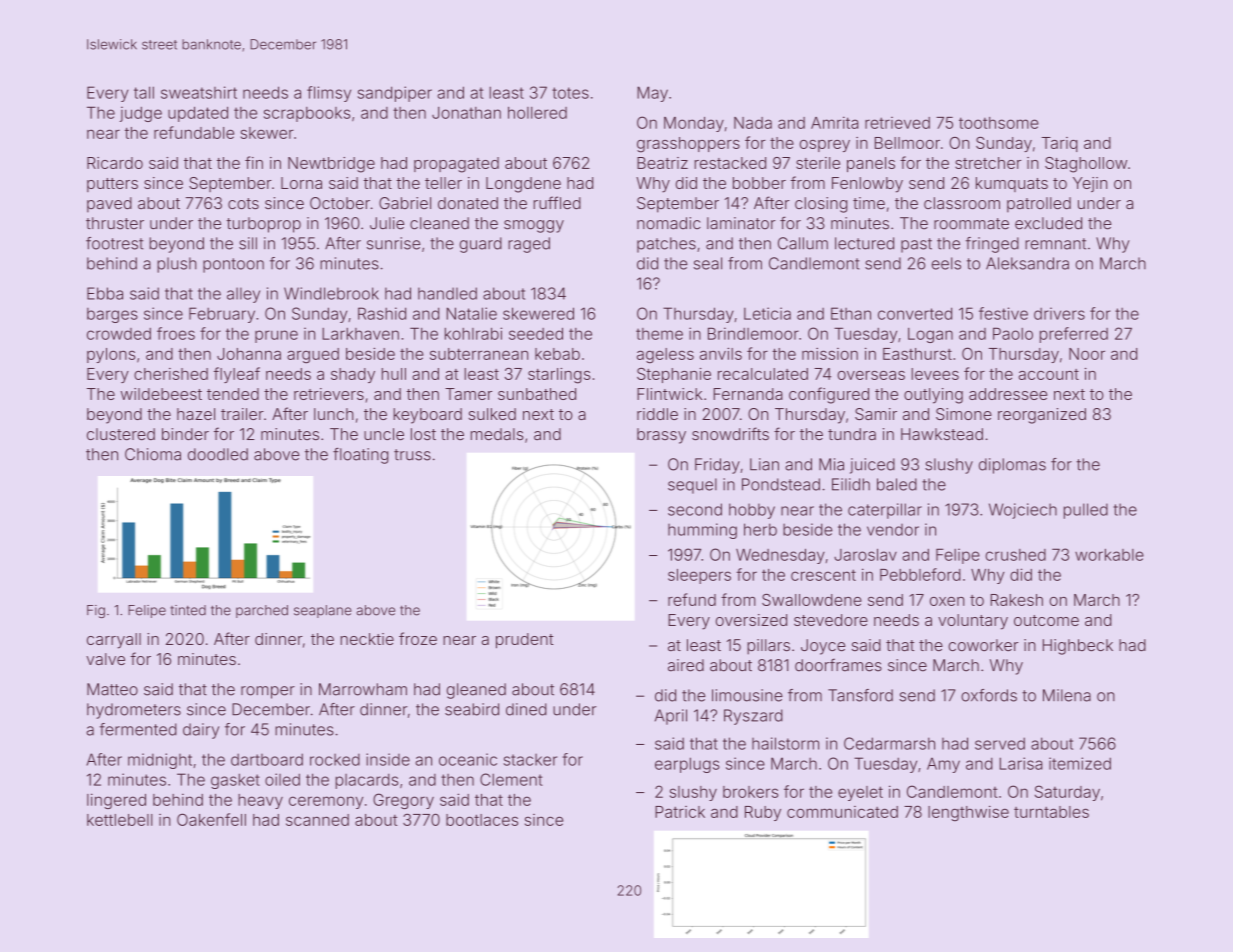 The image size is (1233, 952). What do you see at coordinates (443, 183) in the screenshot?
I see `teller` at bounding box center [443, 183].
